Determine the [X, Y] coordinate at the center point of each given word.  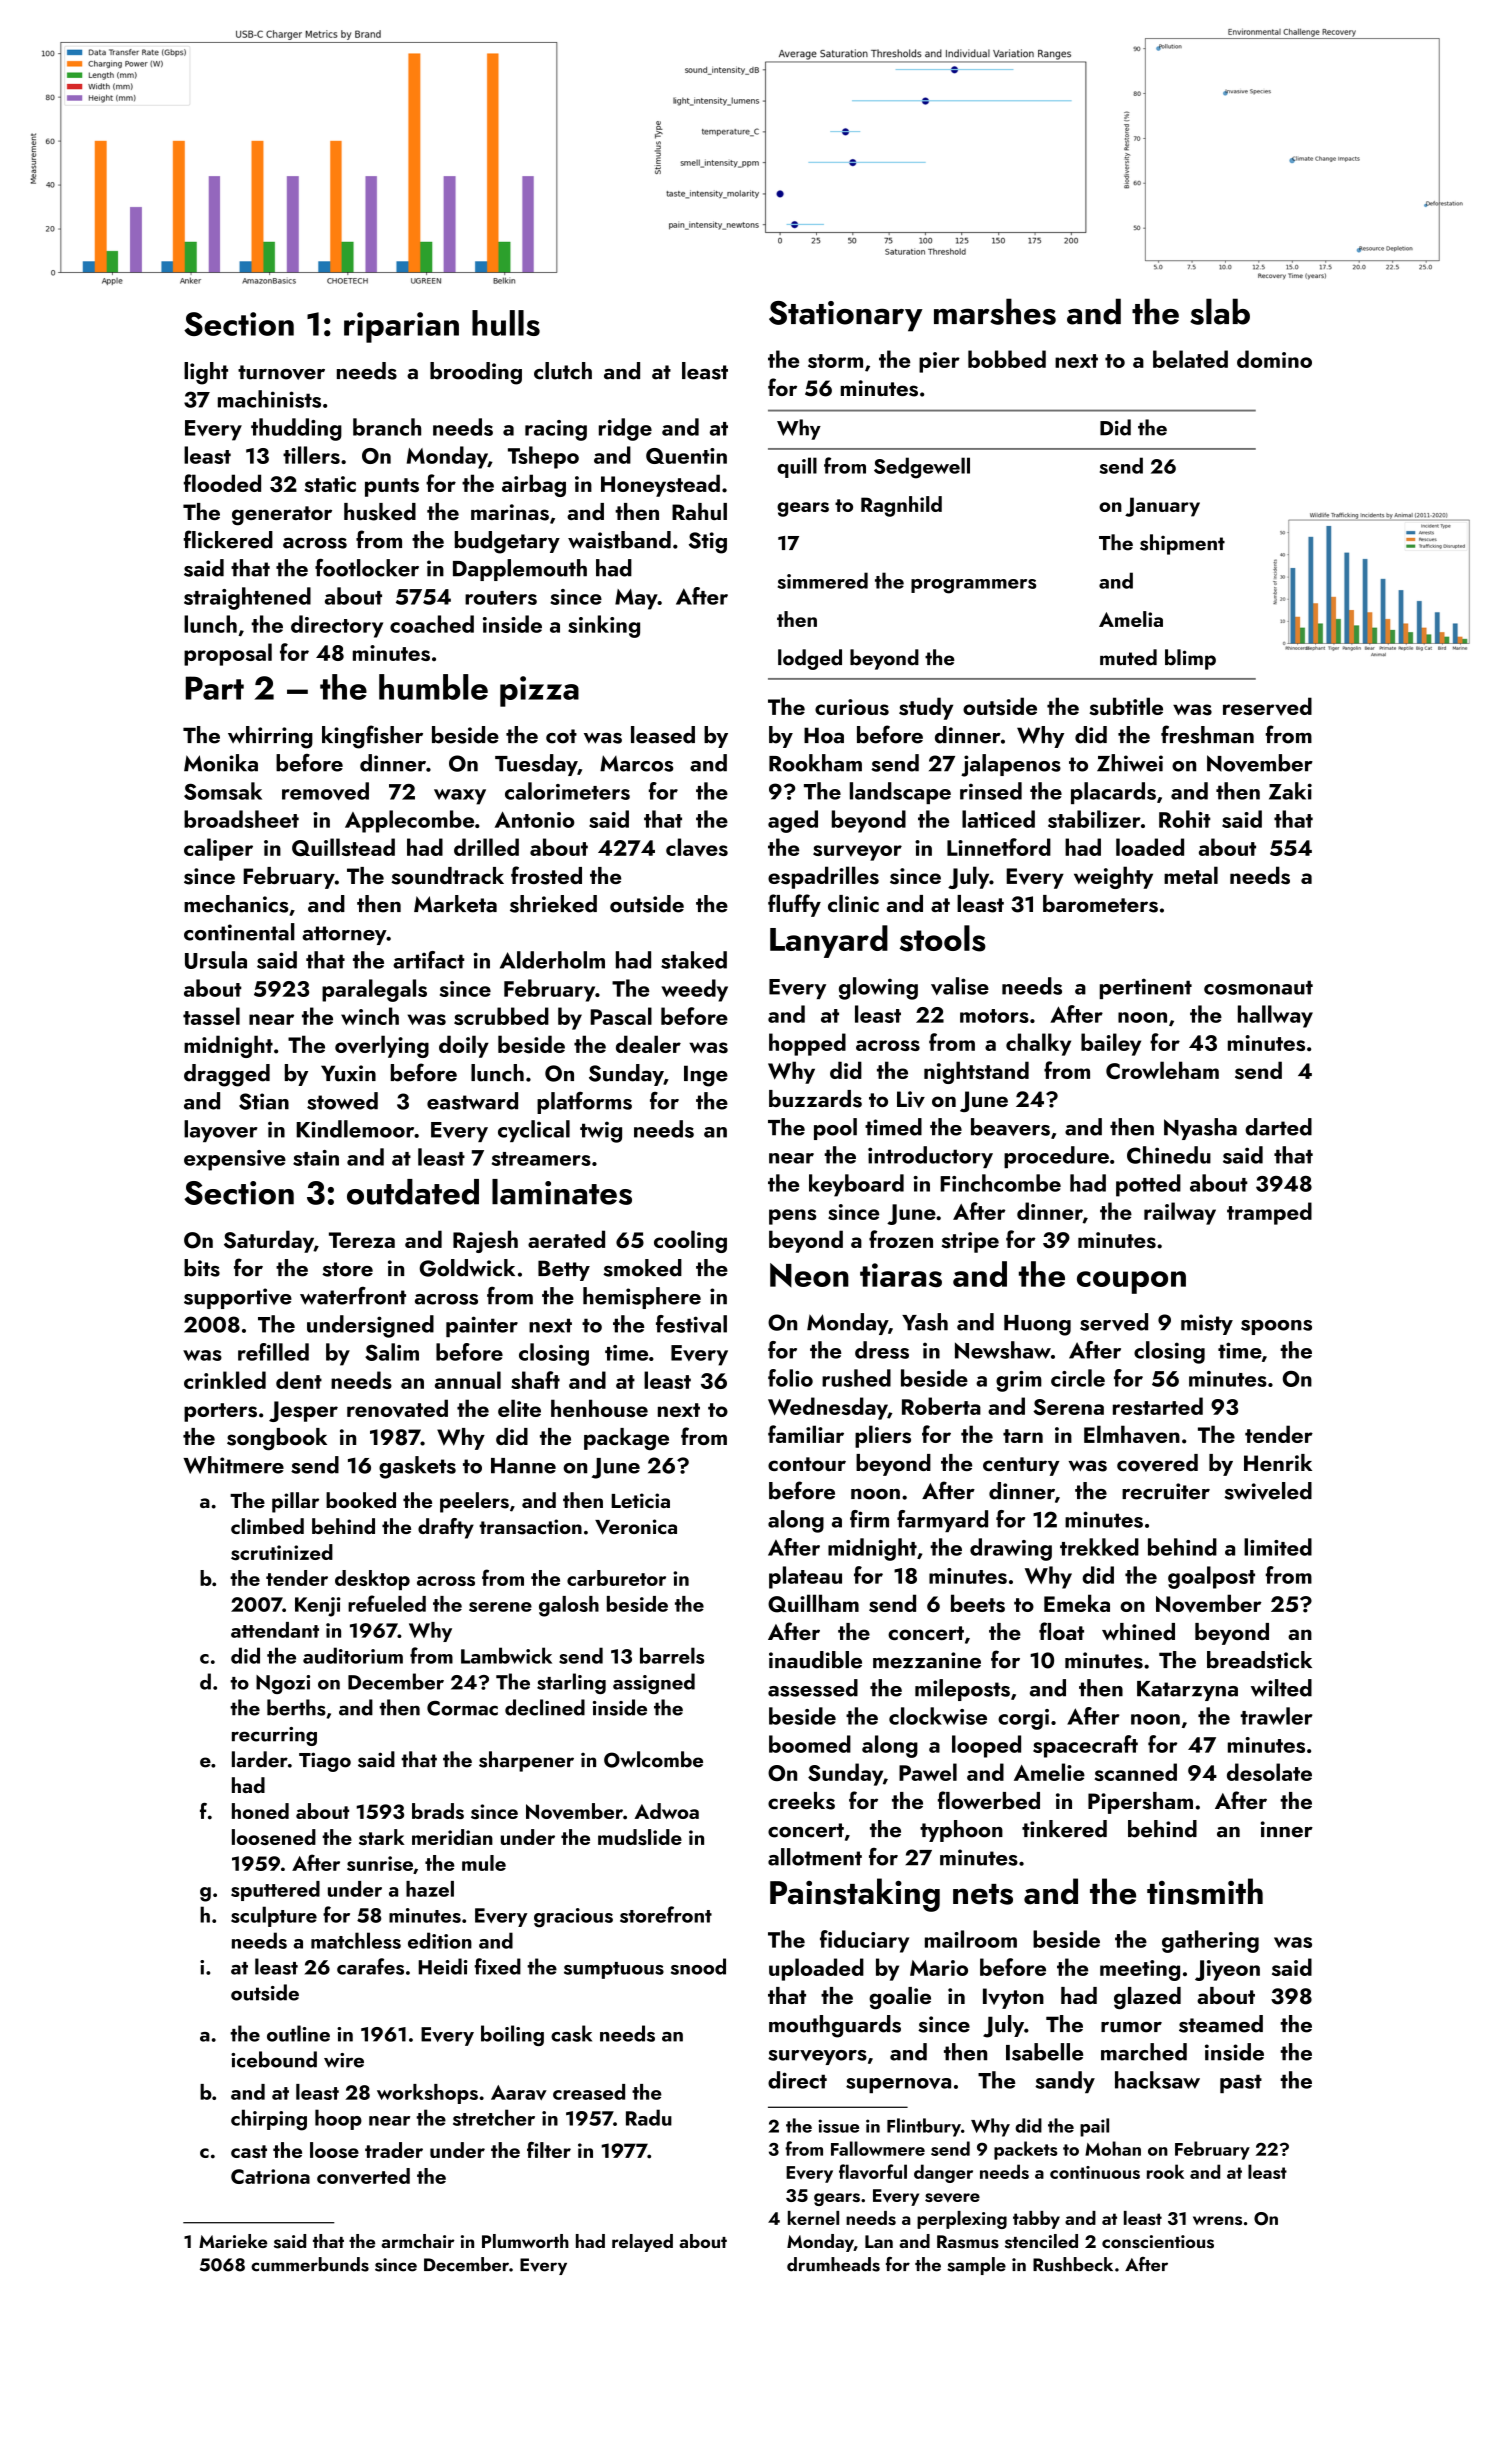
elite [519, 1408]
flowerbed [989, 1800]
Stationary [846, 316]
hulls [506, 323]
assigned [654, 1683]
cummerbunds [310, 2264]
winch [370, 1016]
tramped [1269, 1213]
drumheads [833, 2264]
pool [835, 1129]
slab [1220, 311]
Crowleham [1162, 1070]
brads [438, 1811]
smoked [642, 1268]
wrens [1217, 2220]
